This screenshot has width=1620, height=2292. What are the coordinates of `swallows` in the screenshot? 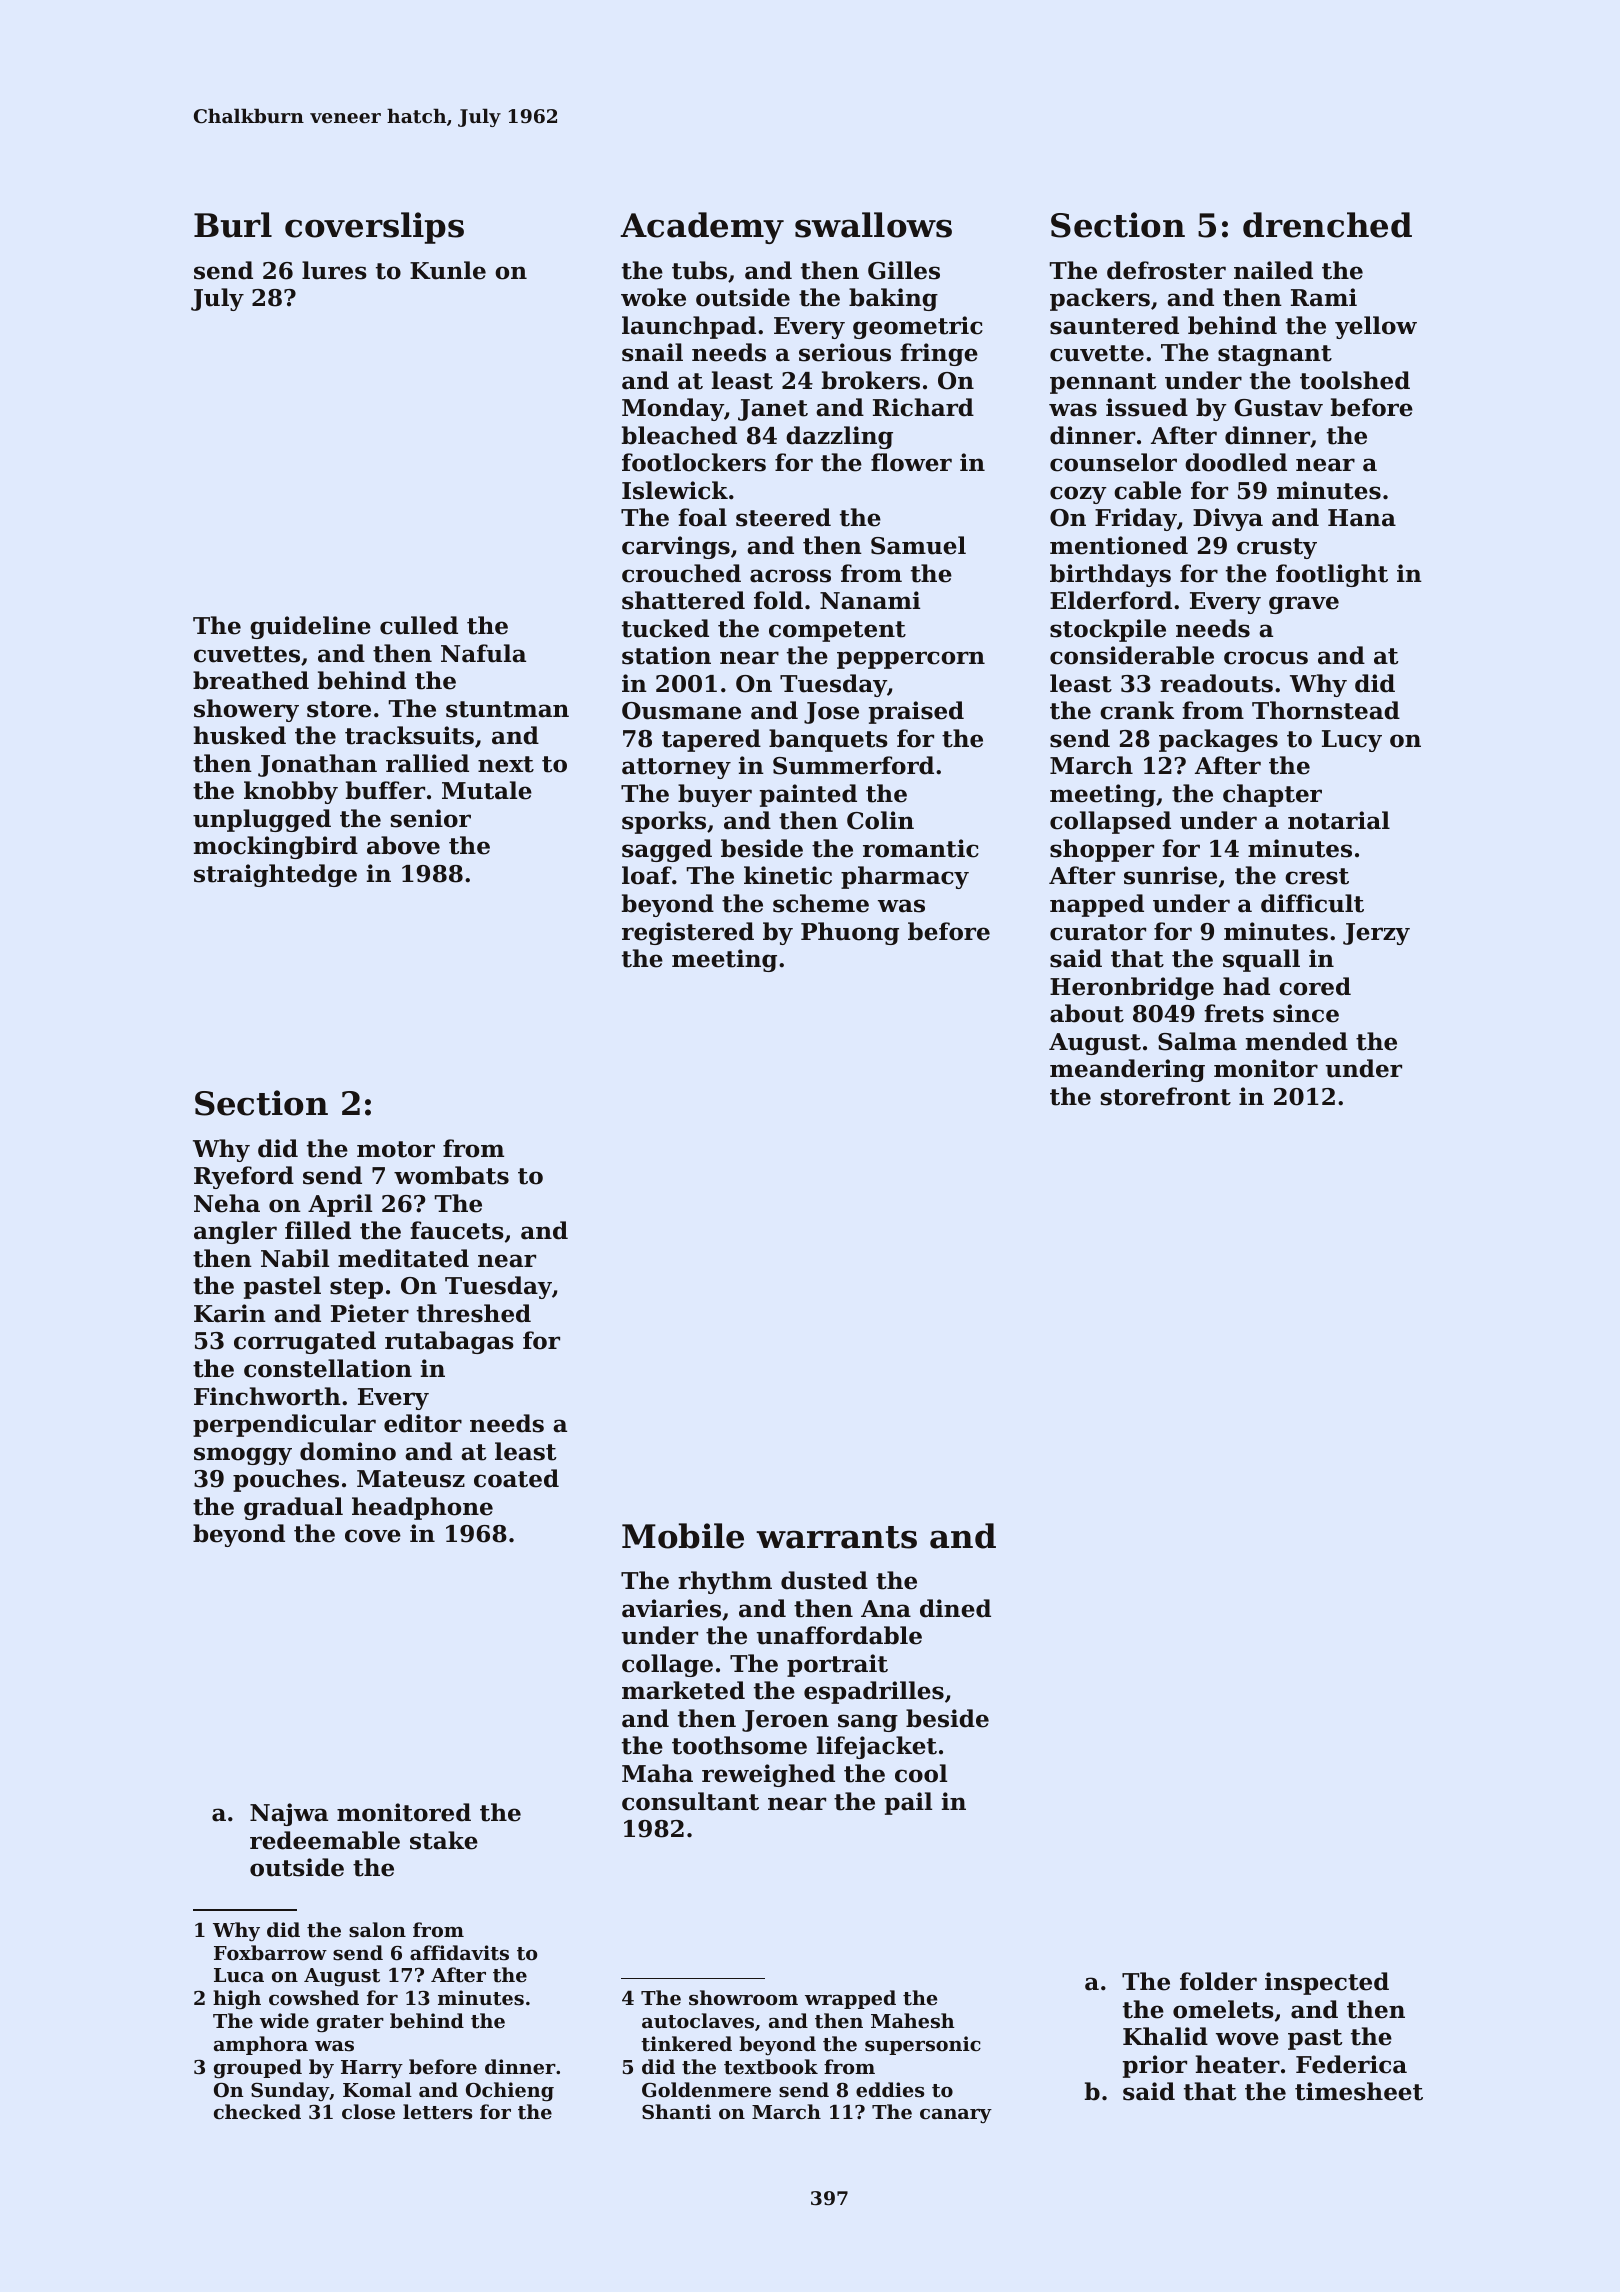 It's located at (873, 225).
